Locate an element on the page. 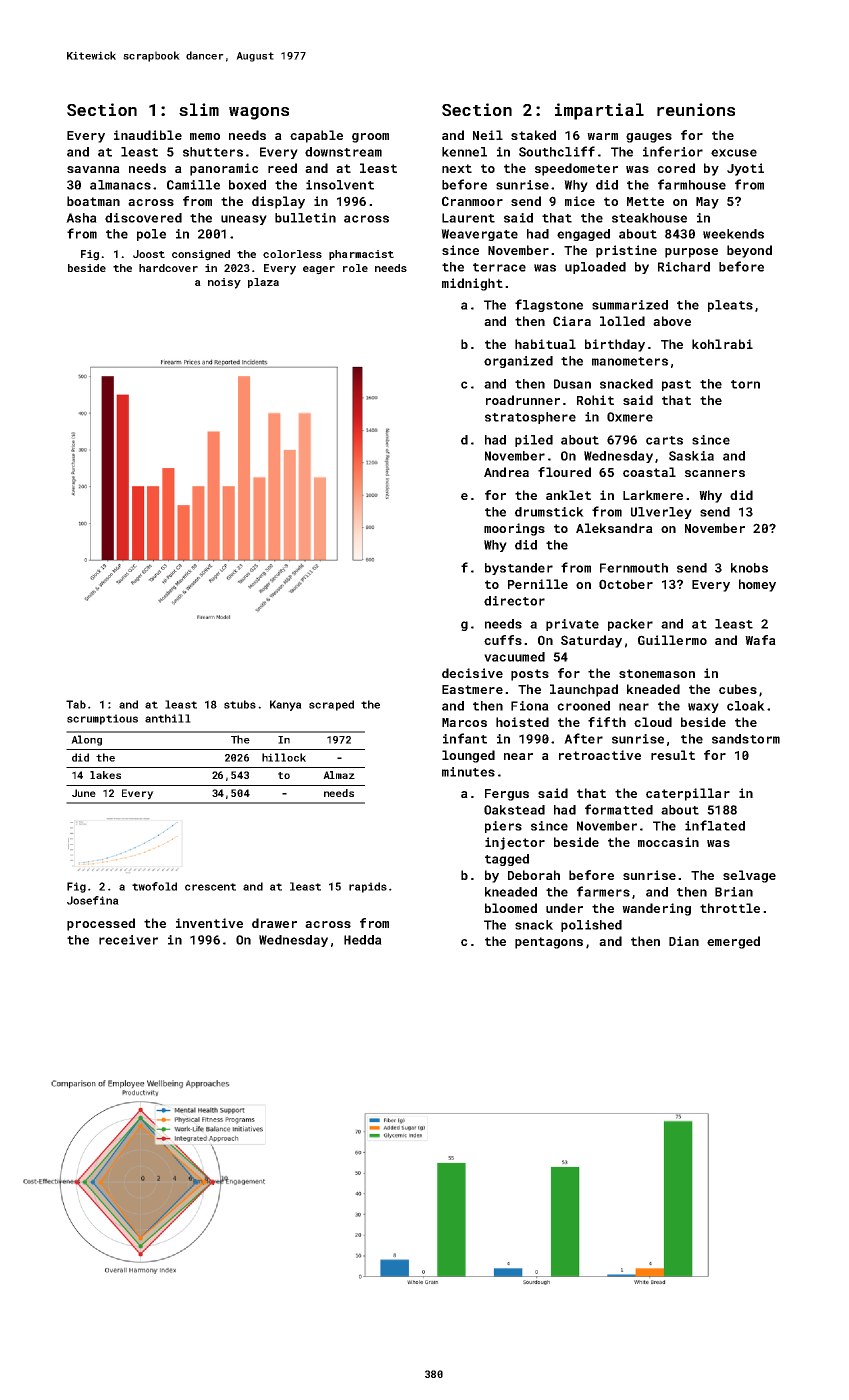 The height and width of the page is (1400, 849). Tab is located at coordinates (76, 704).
